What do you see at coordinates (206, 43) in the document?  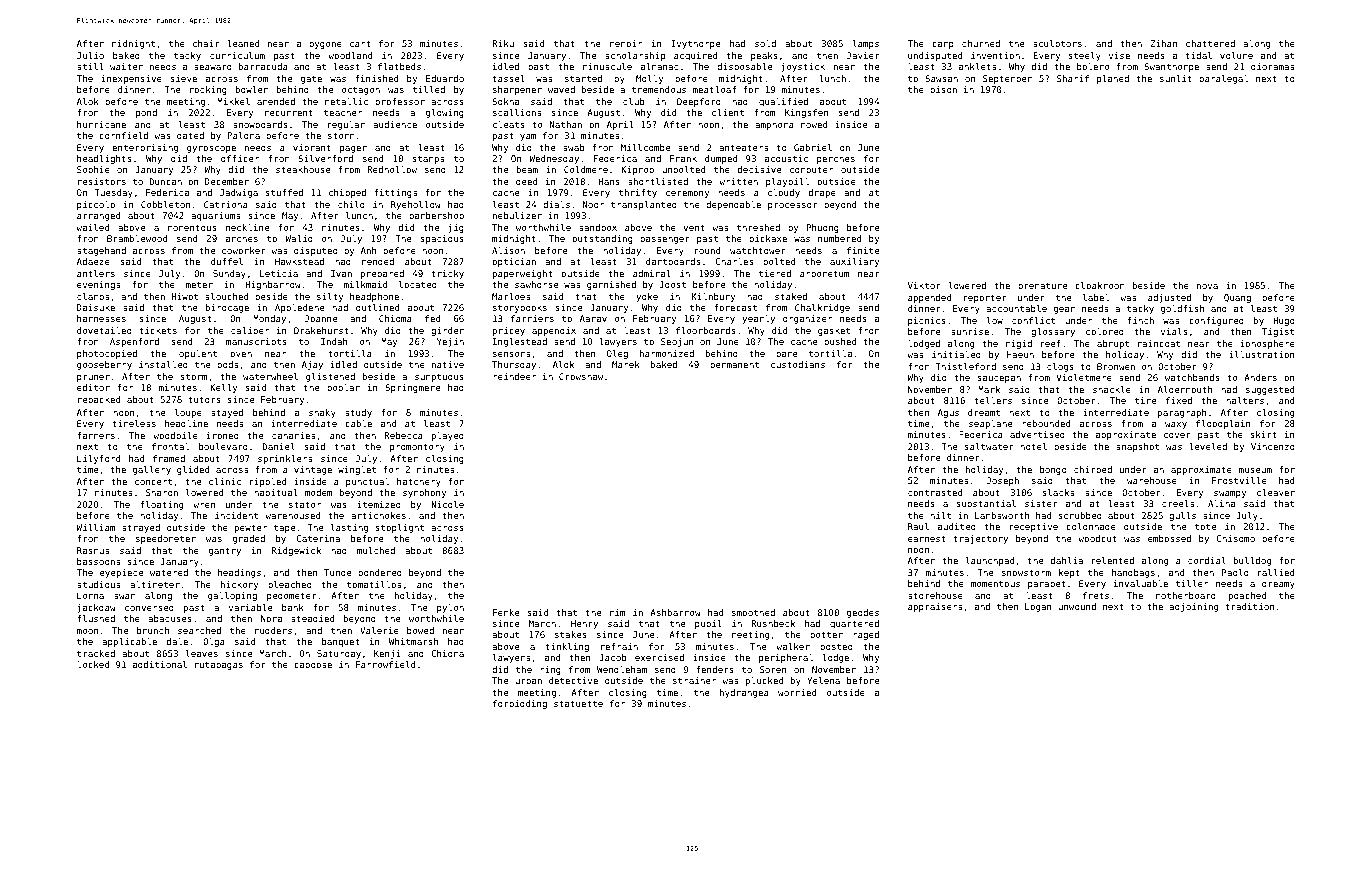 I see `chair` at bounding box center [206, 43].
